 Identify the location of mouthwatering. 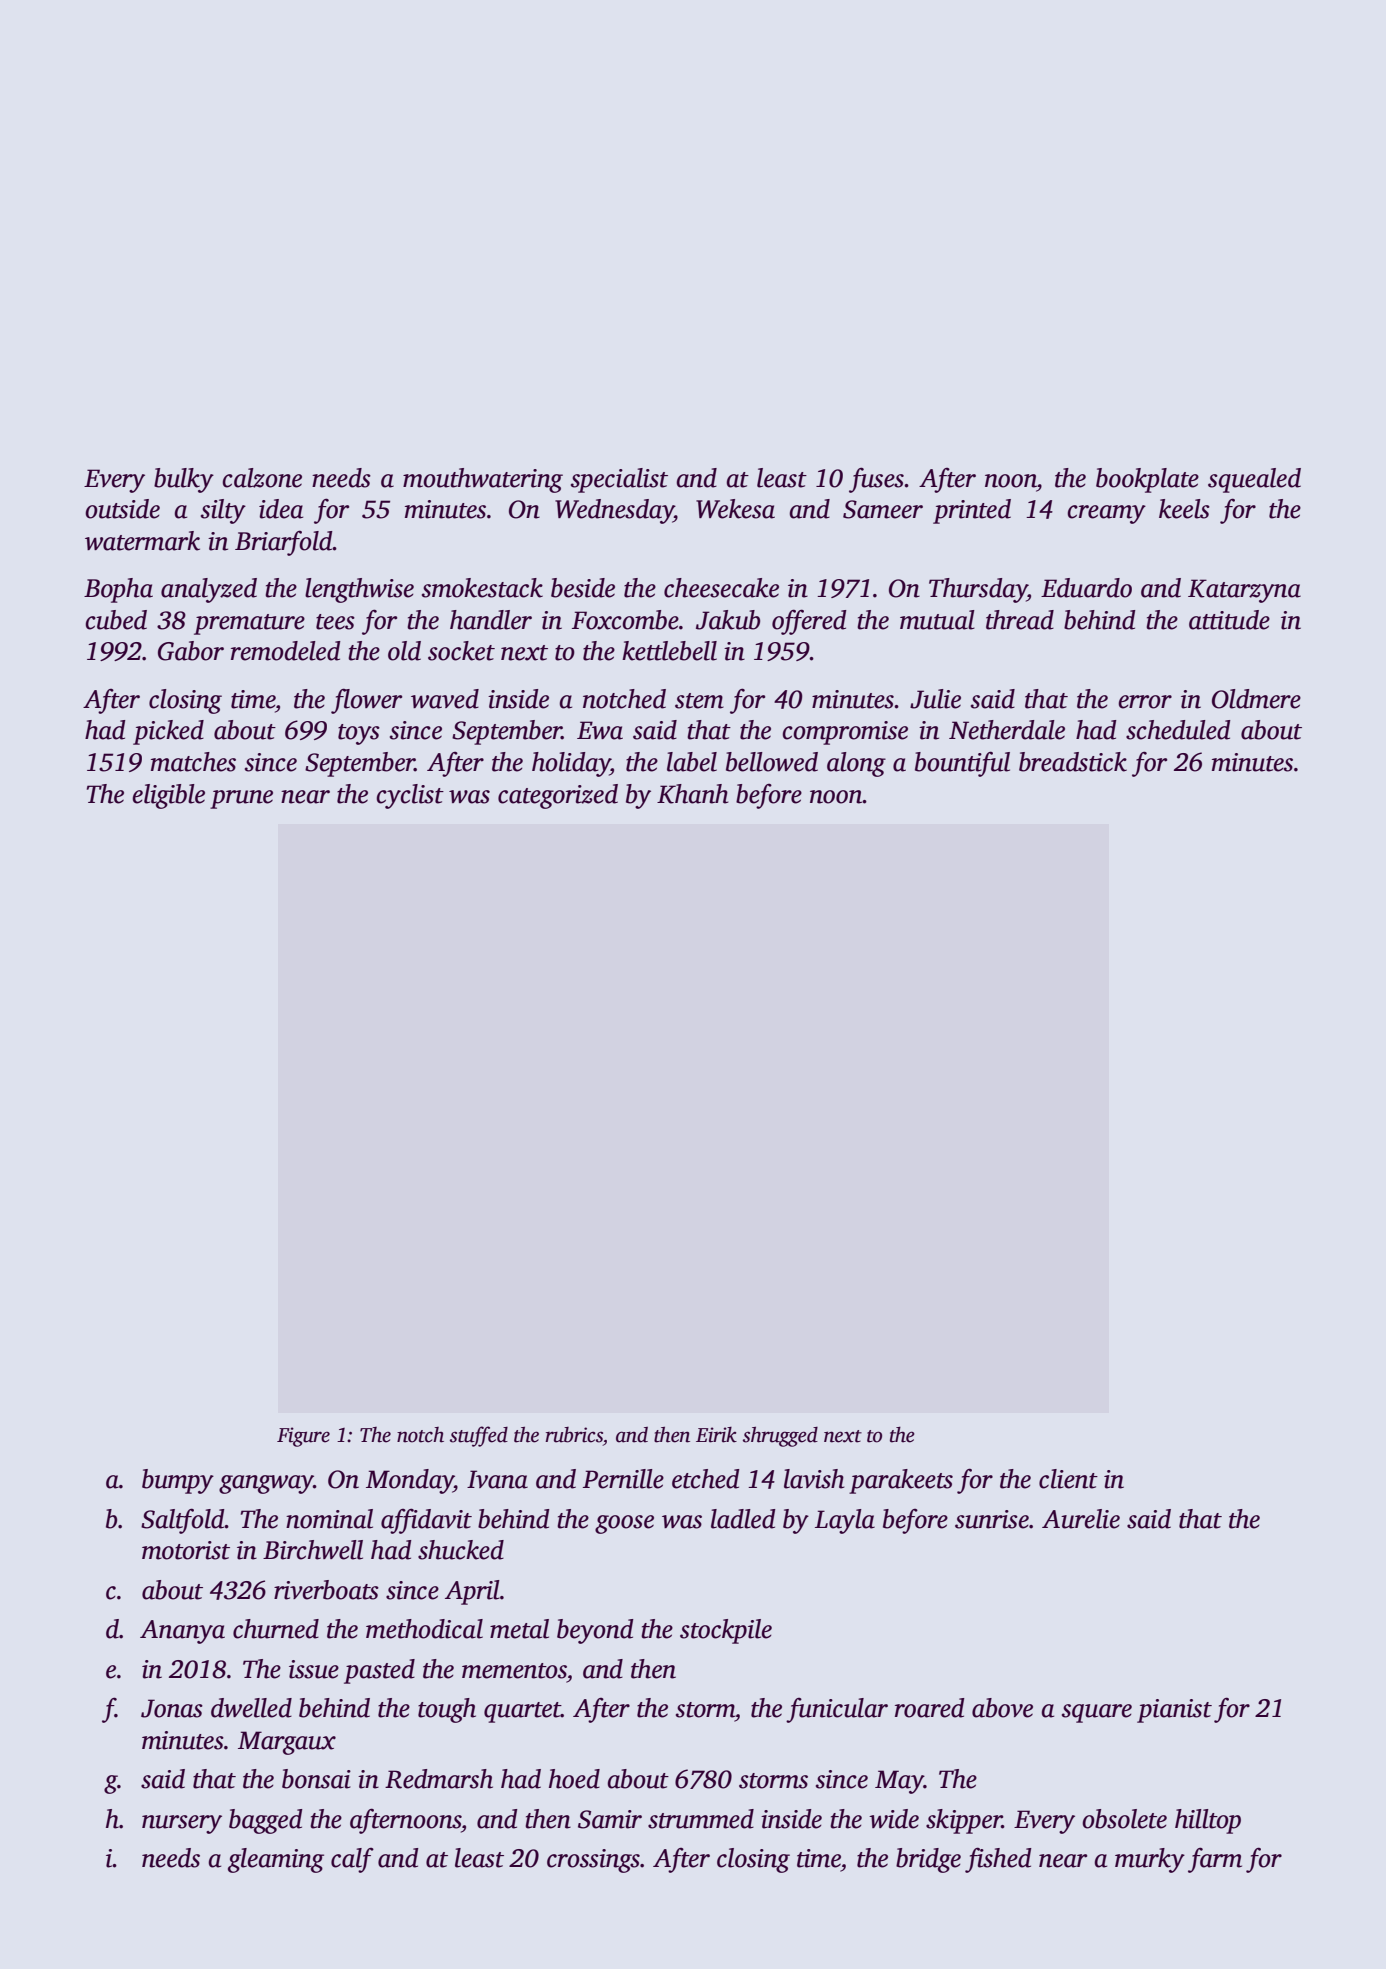
(483, 480).
